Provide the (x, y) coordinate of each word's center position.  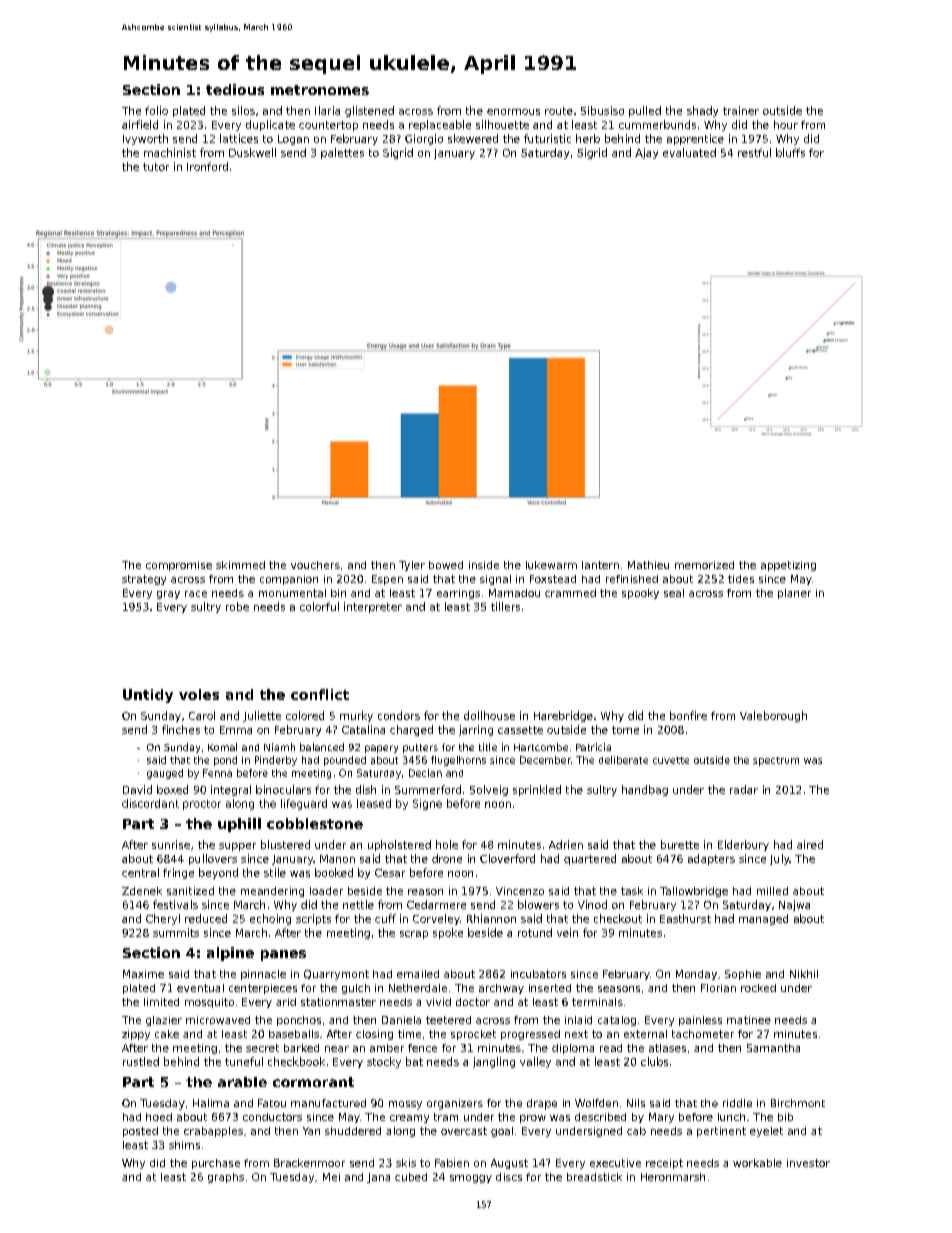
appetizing (788, 566)
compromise (179, 566)
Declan (425, 773)
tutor (156, 167)
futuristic (547, 138)
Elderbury (743, 845)
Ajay (646, 153)
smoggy (471, 1179)
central (140, 872)
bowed (446, 565)
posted (140, 1132)
